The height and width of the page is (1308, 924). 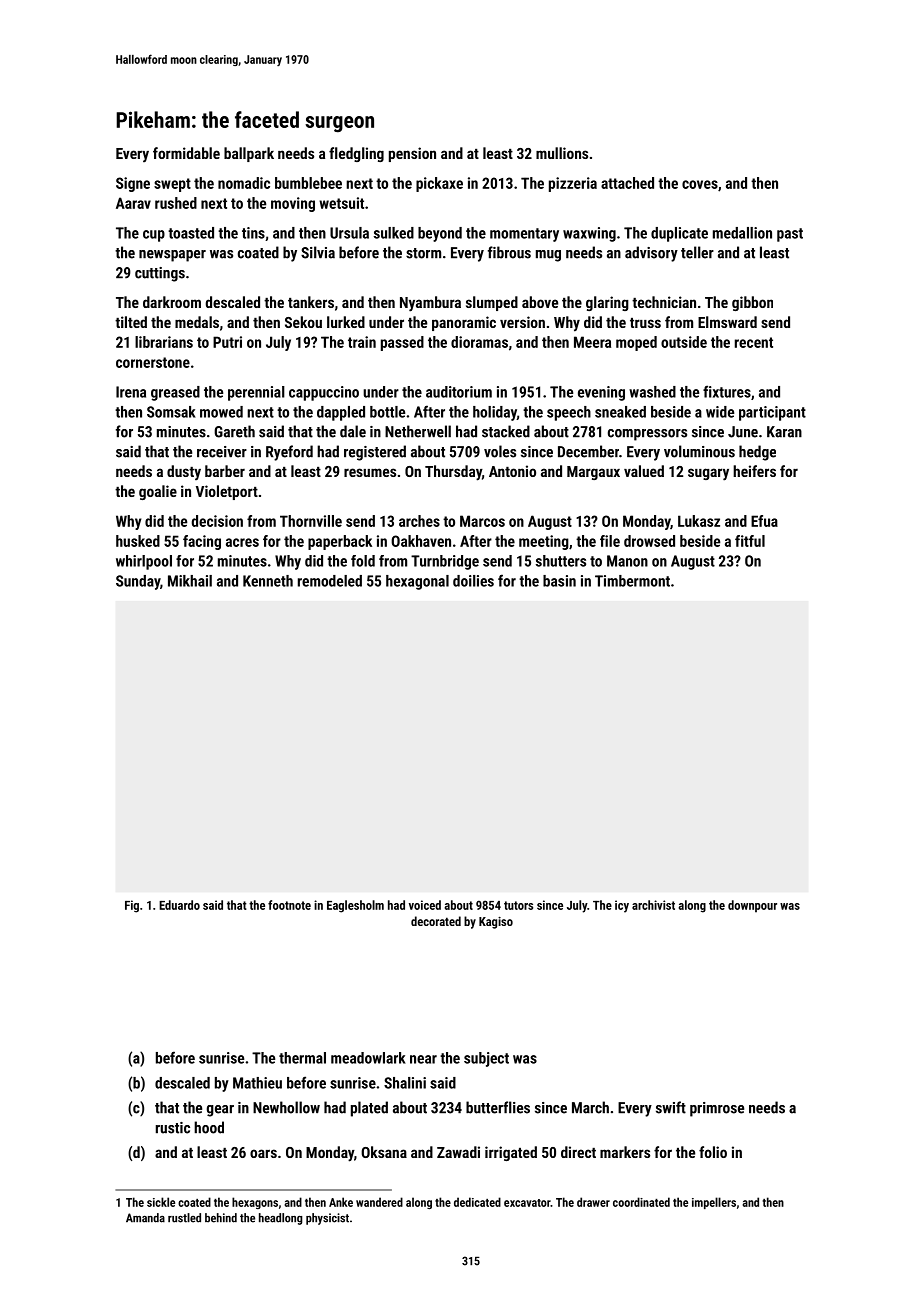 What do you see at coordinates (562, 153) in the page?
I see `mullions` at bounding box center [562, 153].
